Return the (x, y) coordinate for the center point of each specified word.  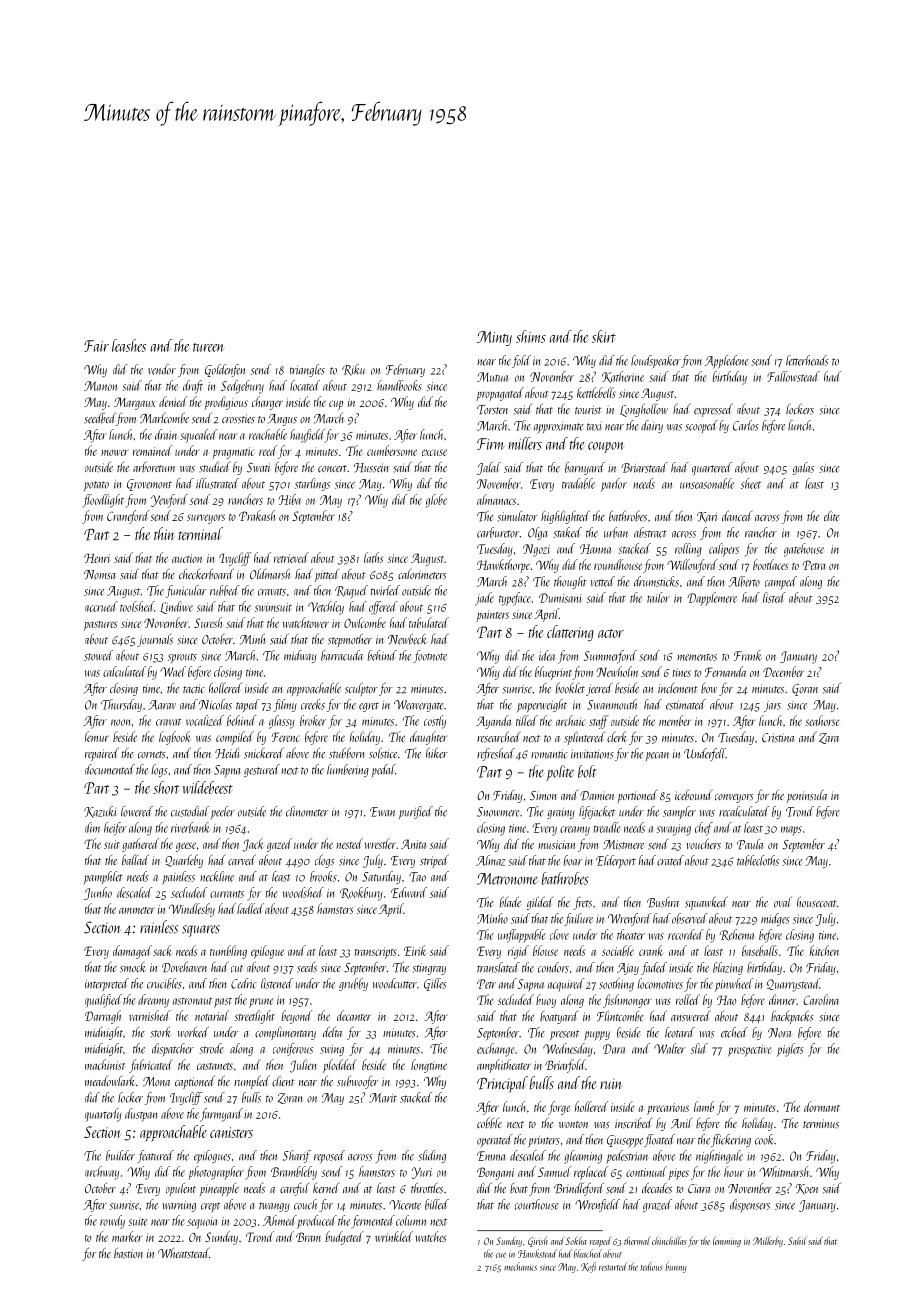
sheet (751, 483)
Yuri (422, 1173)
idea (547, 655)
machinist (105, 1064)
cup (336, 405)
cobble (489, 1123)
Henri (97, 558)
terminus (821, 1124)
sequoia (202, 1223)
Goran (805, 690)
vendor (162, 369)
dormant (822, 1106)
